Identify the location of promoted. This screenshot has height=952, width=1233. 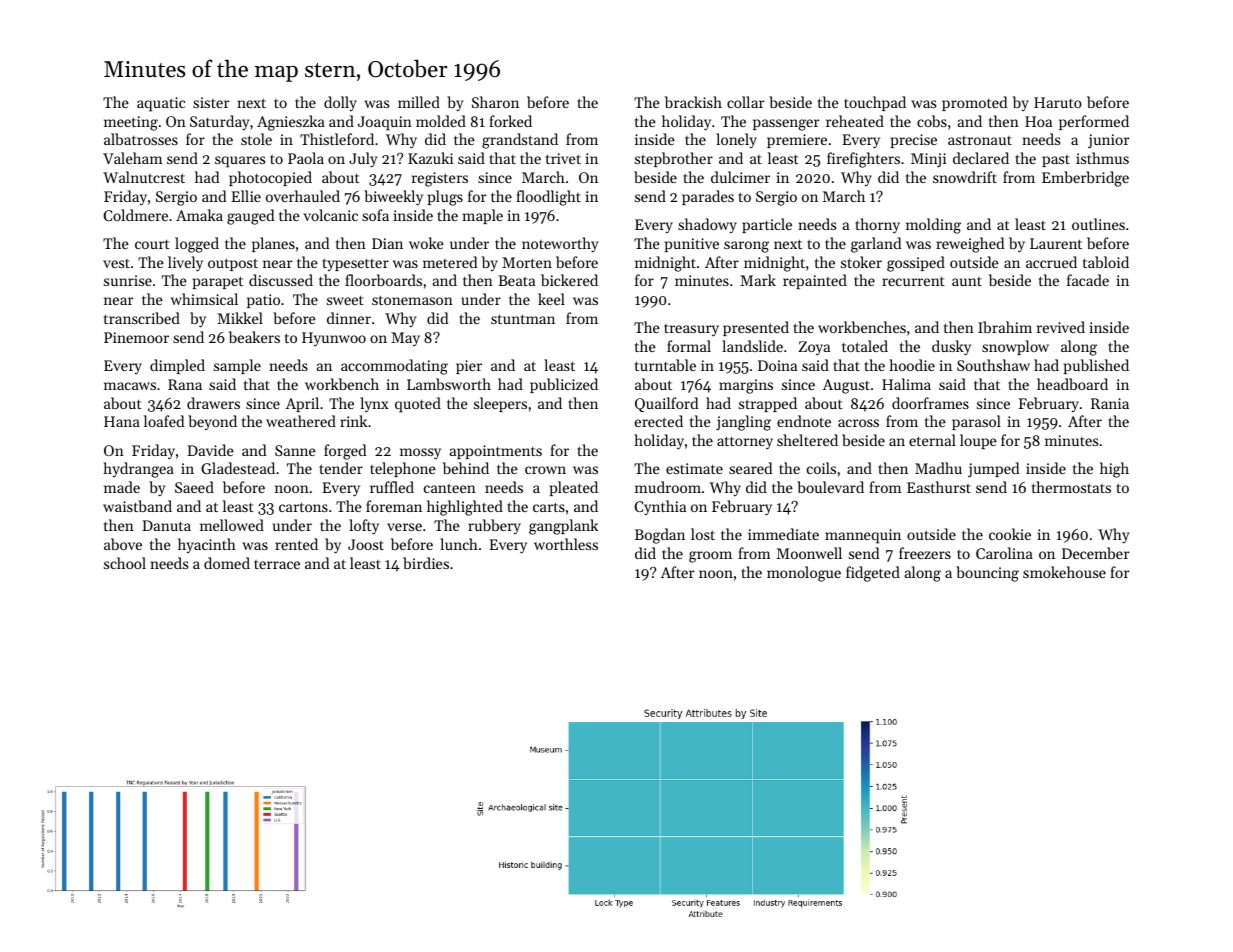
(974, 103).
